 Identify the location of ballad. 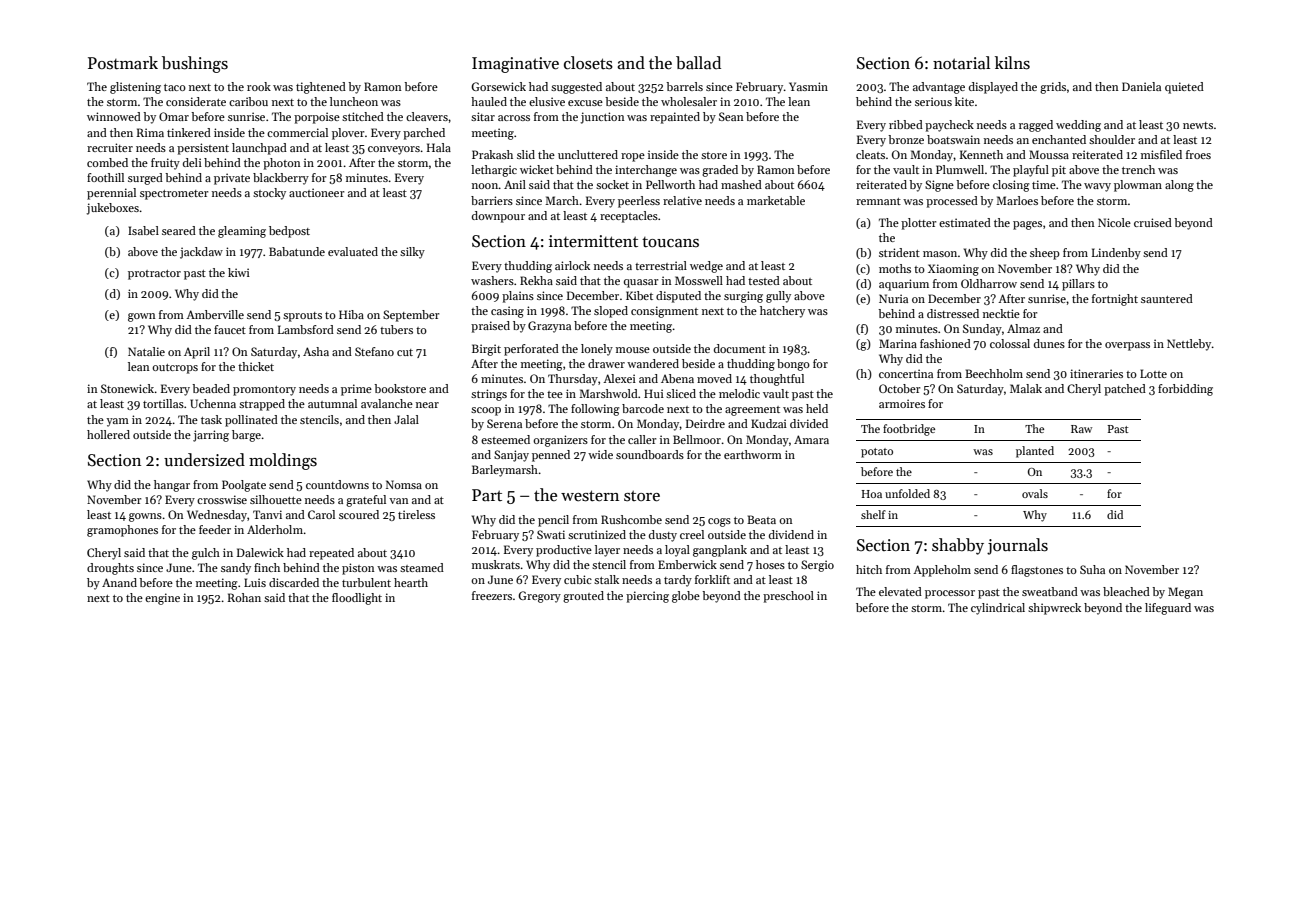
(698, 63).
